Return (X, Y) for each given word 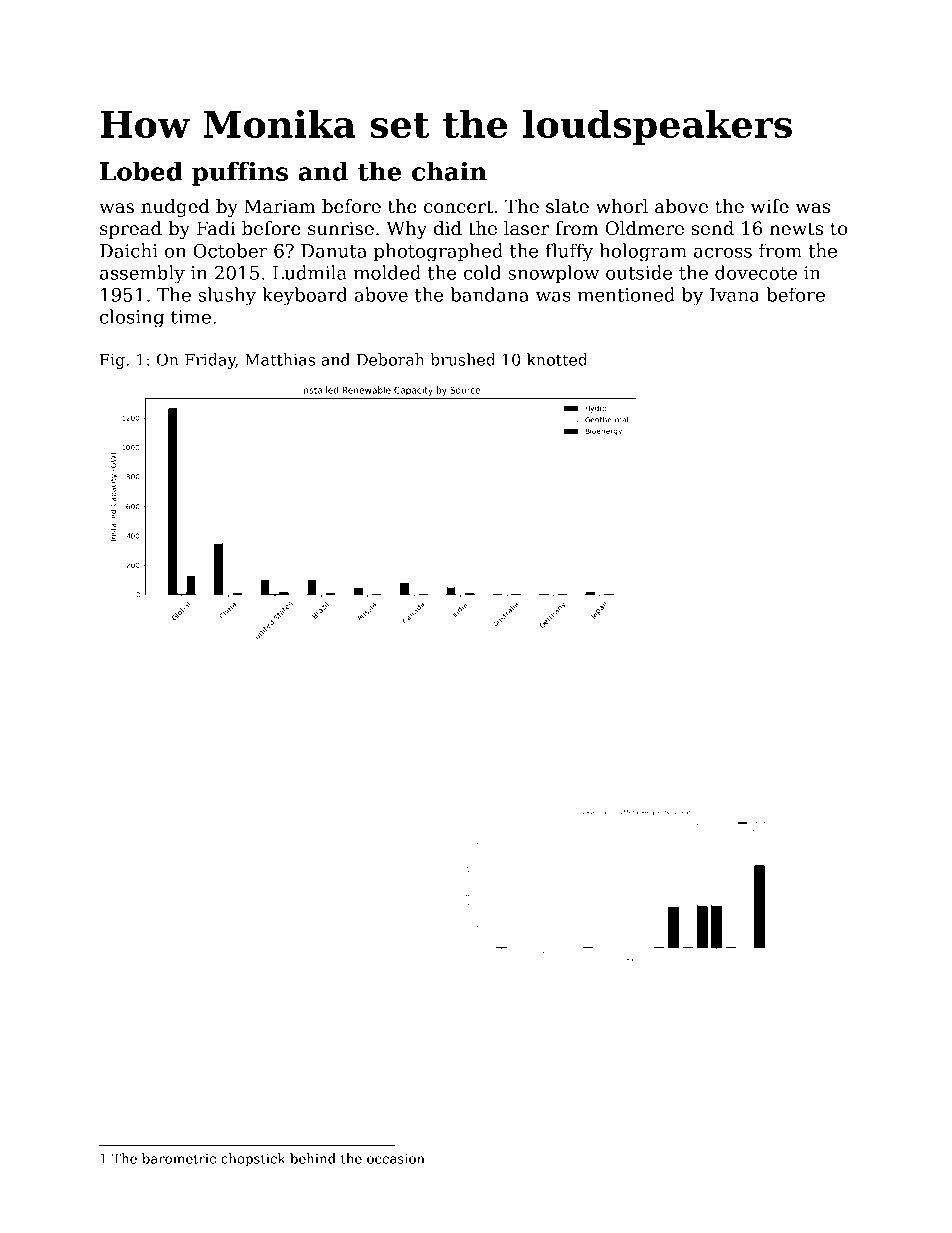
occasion (396, 1159)
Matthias (280, 359)
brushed (463, 359)
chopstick (253, 1159)
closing (132, 318)
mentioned (626, 294)
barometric (179, 1158)
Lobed (141, 171)
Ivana (735, 295)
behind (313, 1158)
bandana (490, 294)
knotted (557, 359)
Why (406, 230)
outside (639, 272)
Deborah (390, 359)
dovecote (756, 272)
